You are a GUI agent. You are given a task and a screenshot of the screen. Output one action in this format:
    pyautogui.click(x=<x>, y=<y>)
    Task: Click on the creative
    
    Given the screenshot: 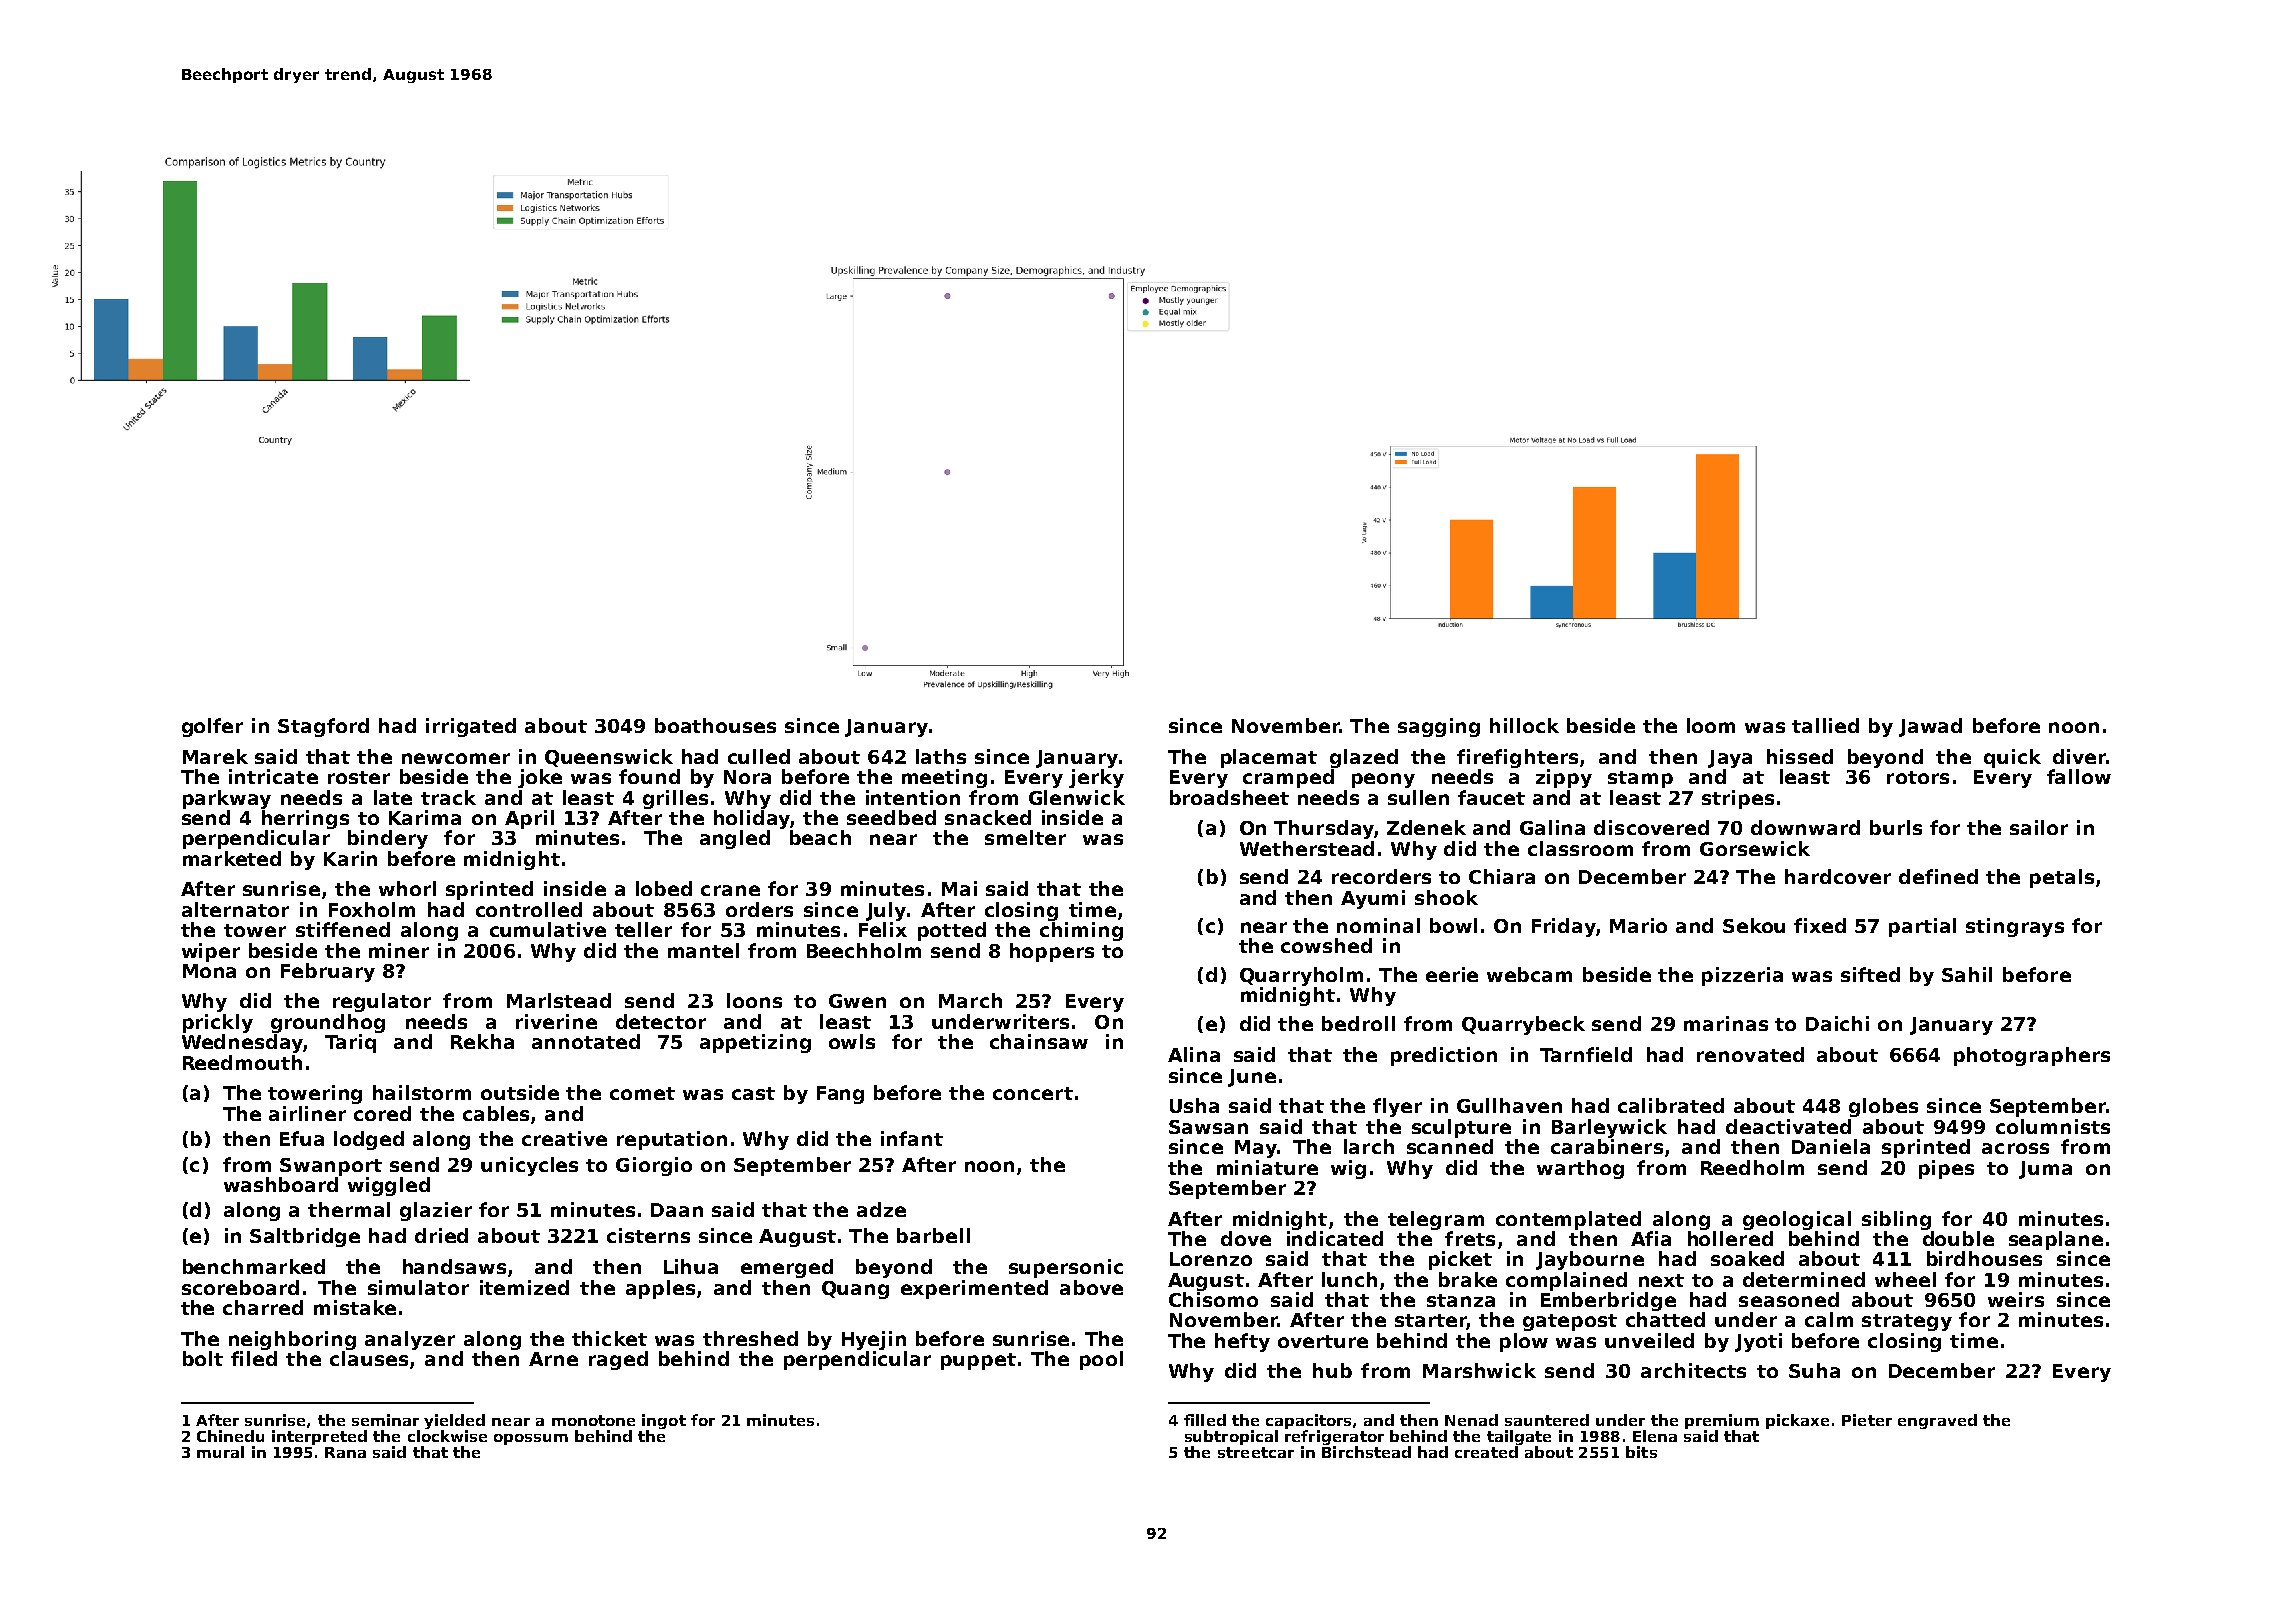 What is the action you would take?
    pyautogui.click(x=564, y=1138)
